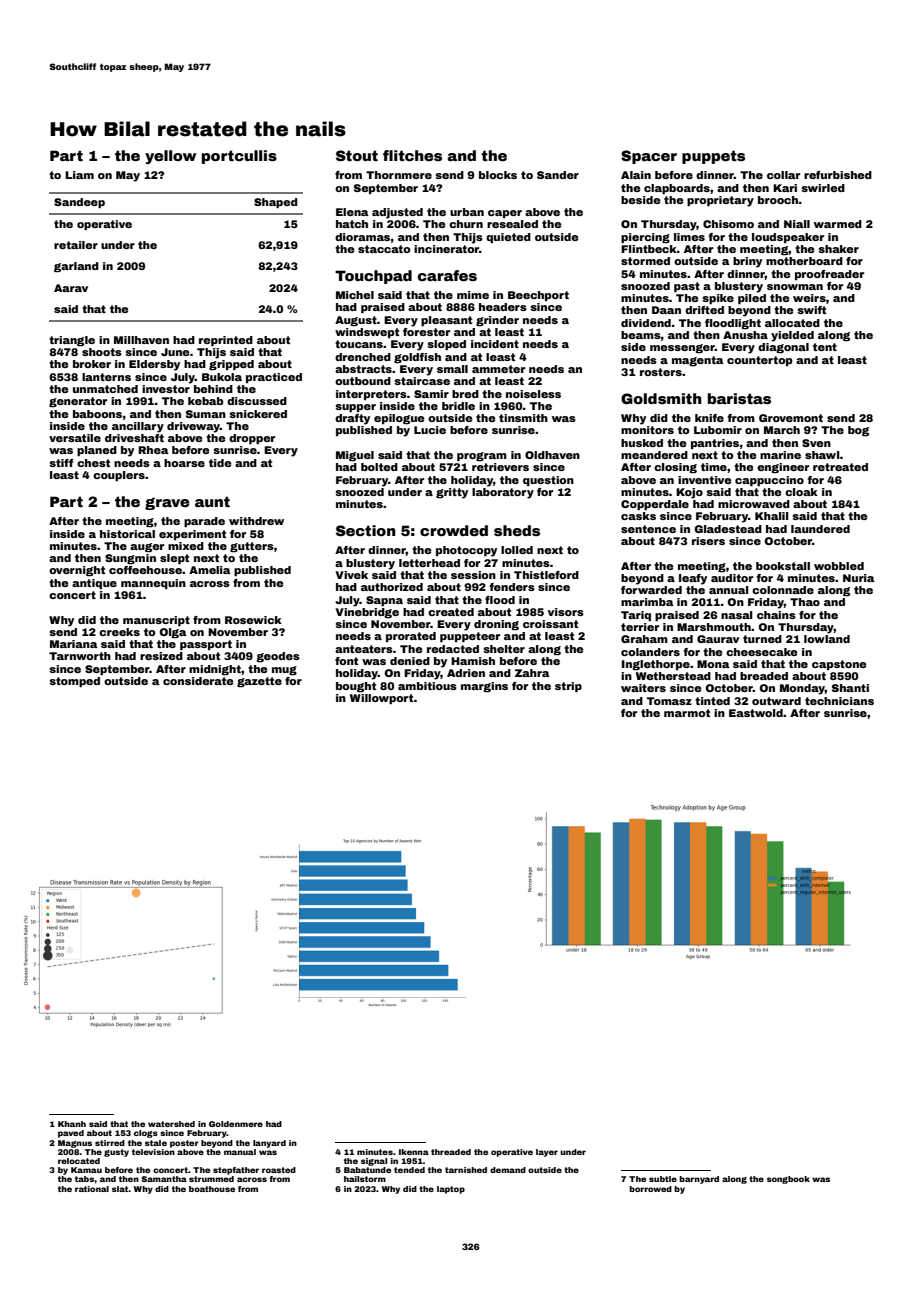 This screenshot has width=924, height=1308. What do you see at coordinates (839, 701) in the screenshot?
I see `technicians` at bounding box center [839, 701].
